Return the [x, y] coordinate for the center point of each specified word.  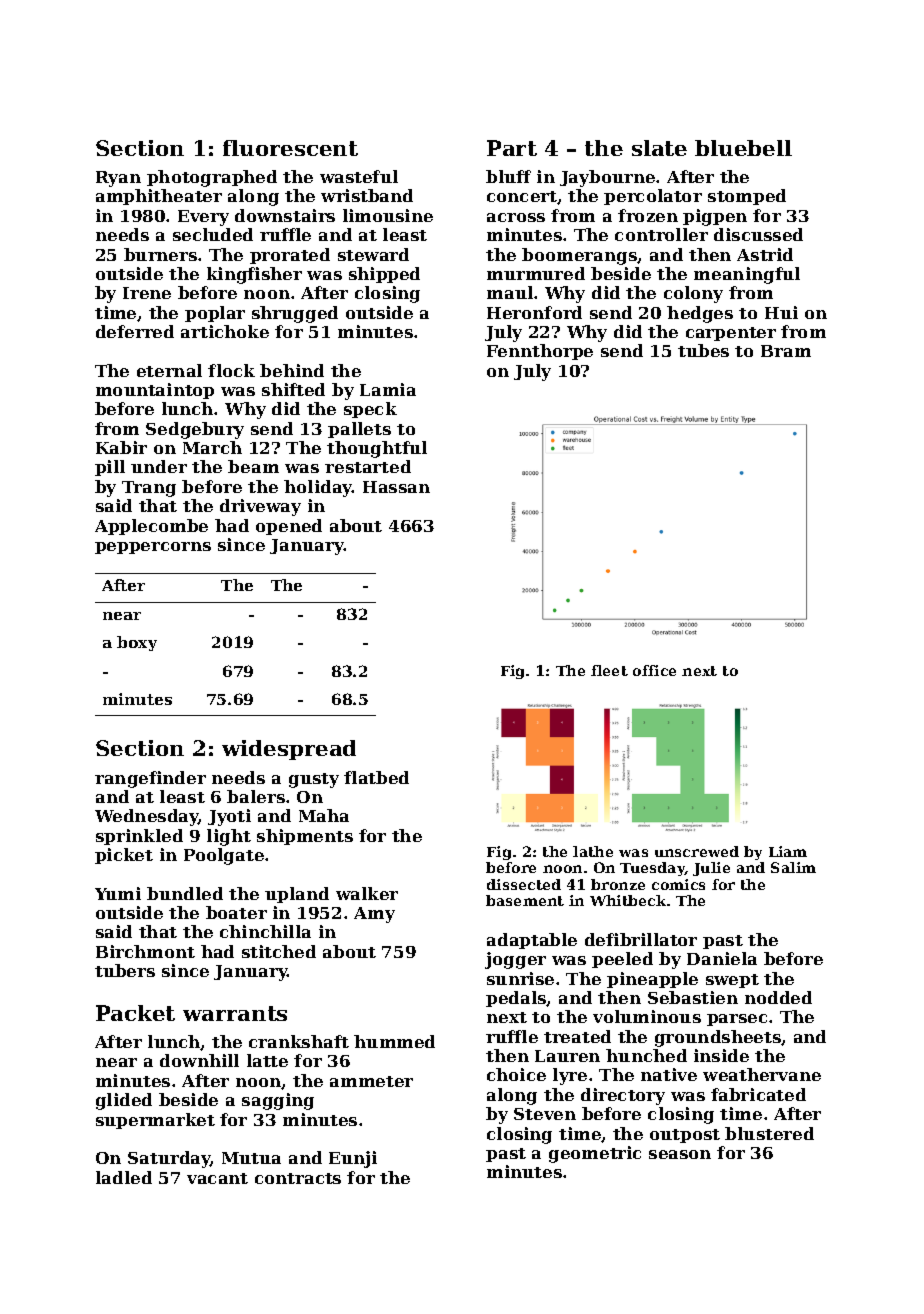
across [516, 217]
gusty [314, 780]
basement [525, 900]
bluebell [743, 148]
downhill [199, 1060]
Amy [374, 915]
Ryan [118, 179]
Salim [793, 867]
